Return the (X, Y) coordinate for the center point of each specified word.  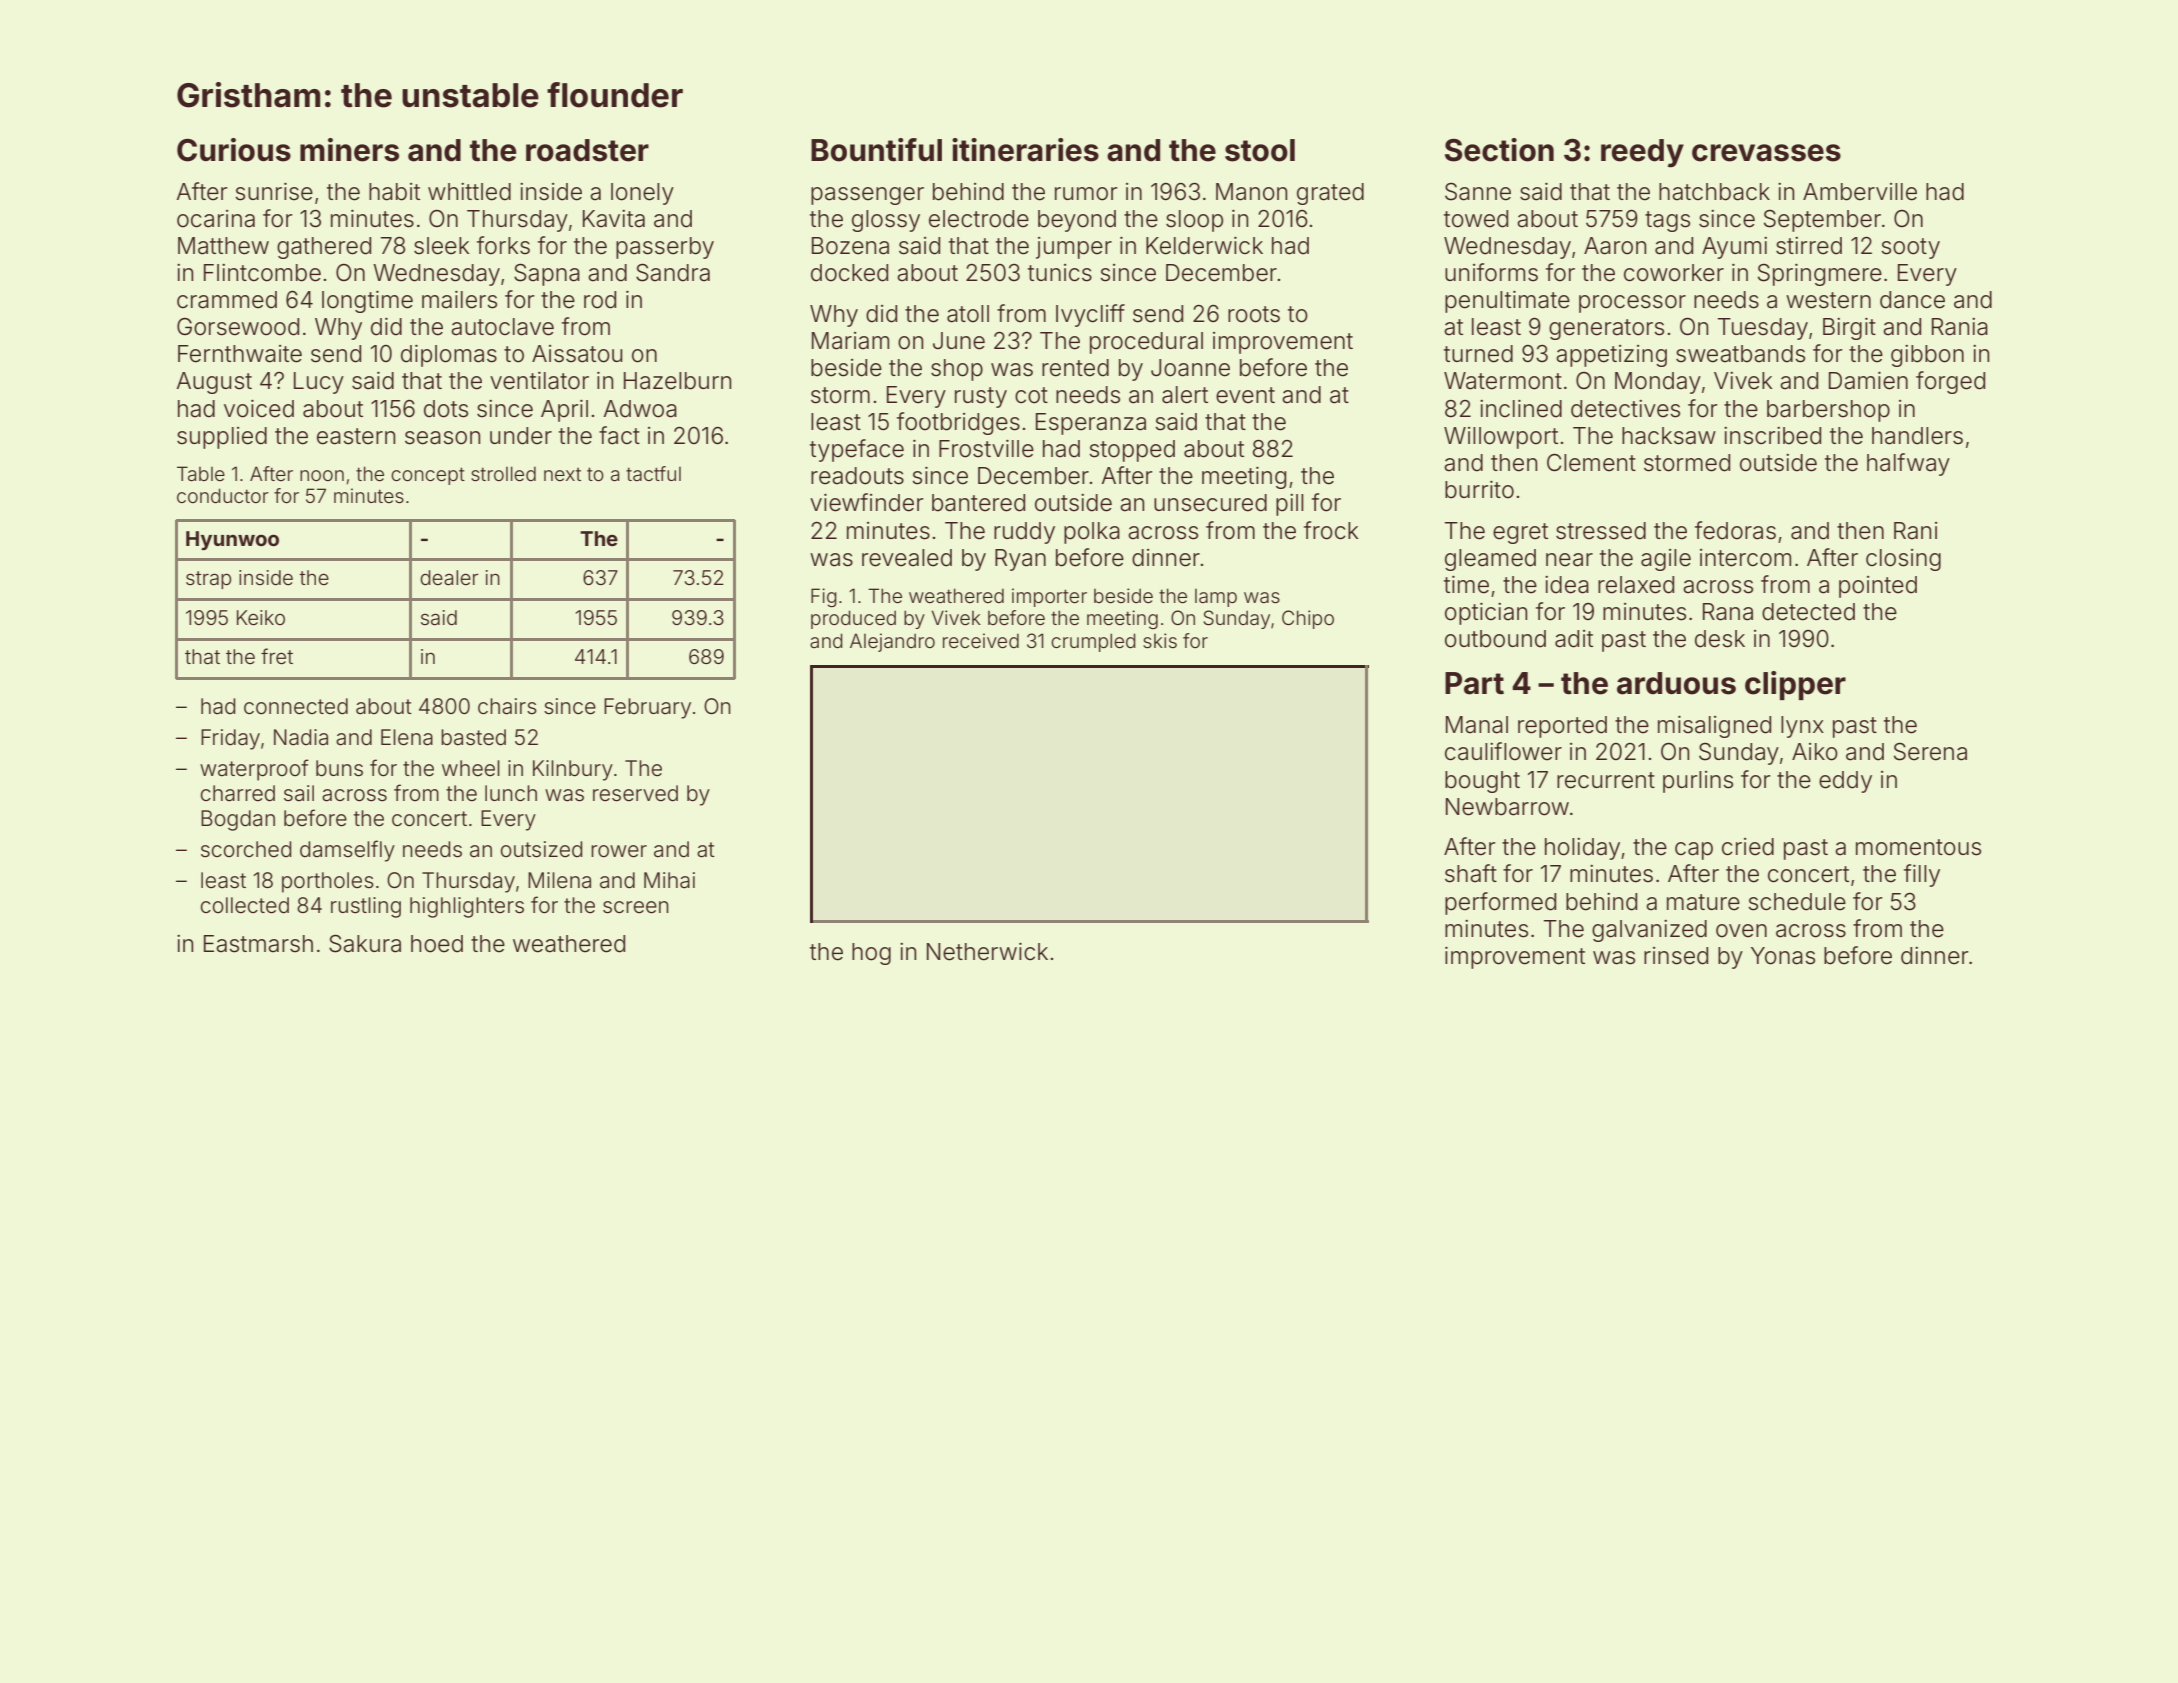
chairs (507, 706)
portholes (328, 882)
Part (1474, 683)
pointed (1878, 587)
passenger (867, 196)
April (564, 411)
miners (349, 150)
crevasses (1766, 153)
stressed (1601, 531)
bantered (978, 503)
